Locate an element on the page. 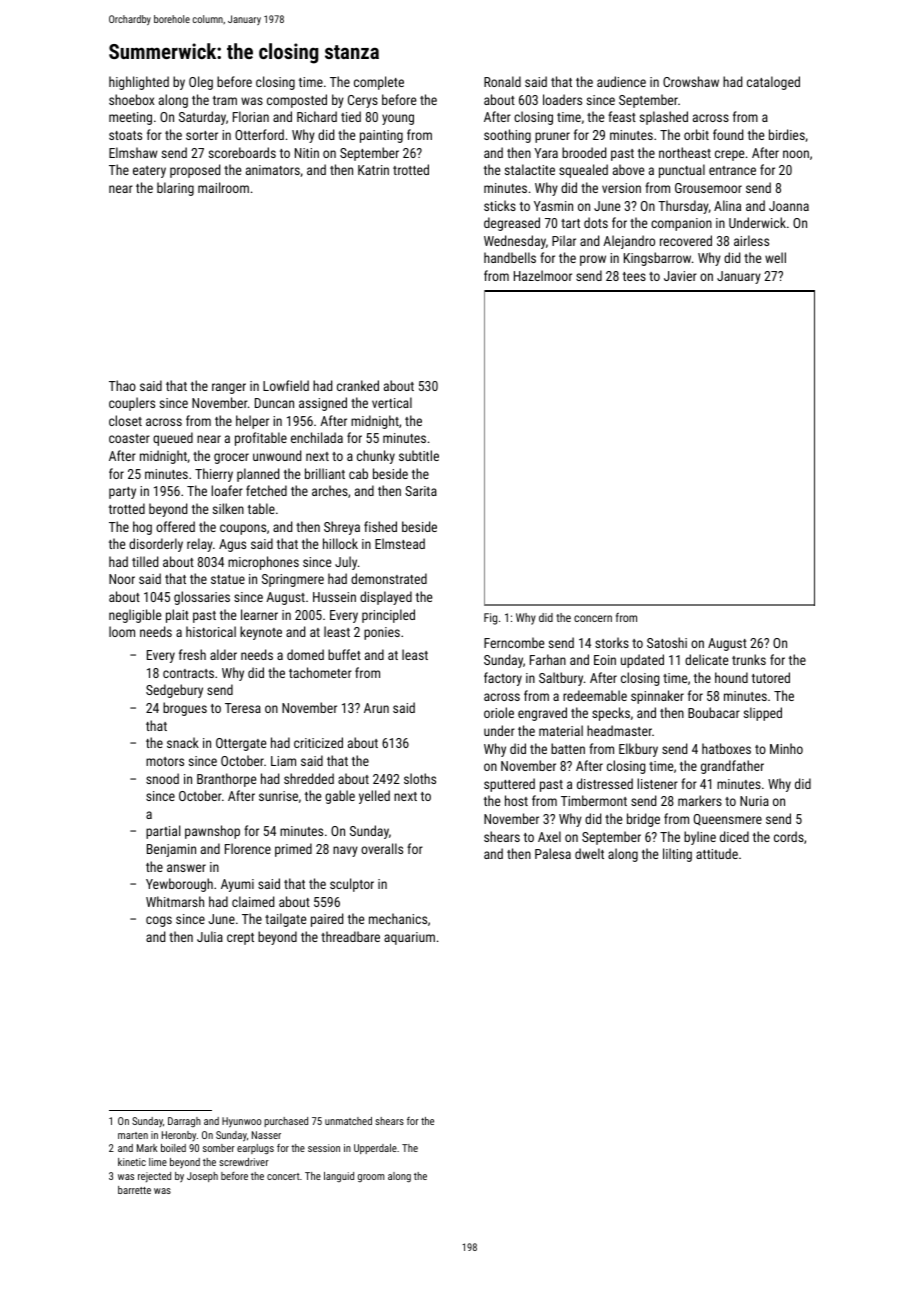  Darragh is located at coordinates (184, 1122).
